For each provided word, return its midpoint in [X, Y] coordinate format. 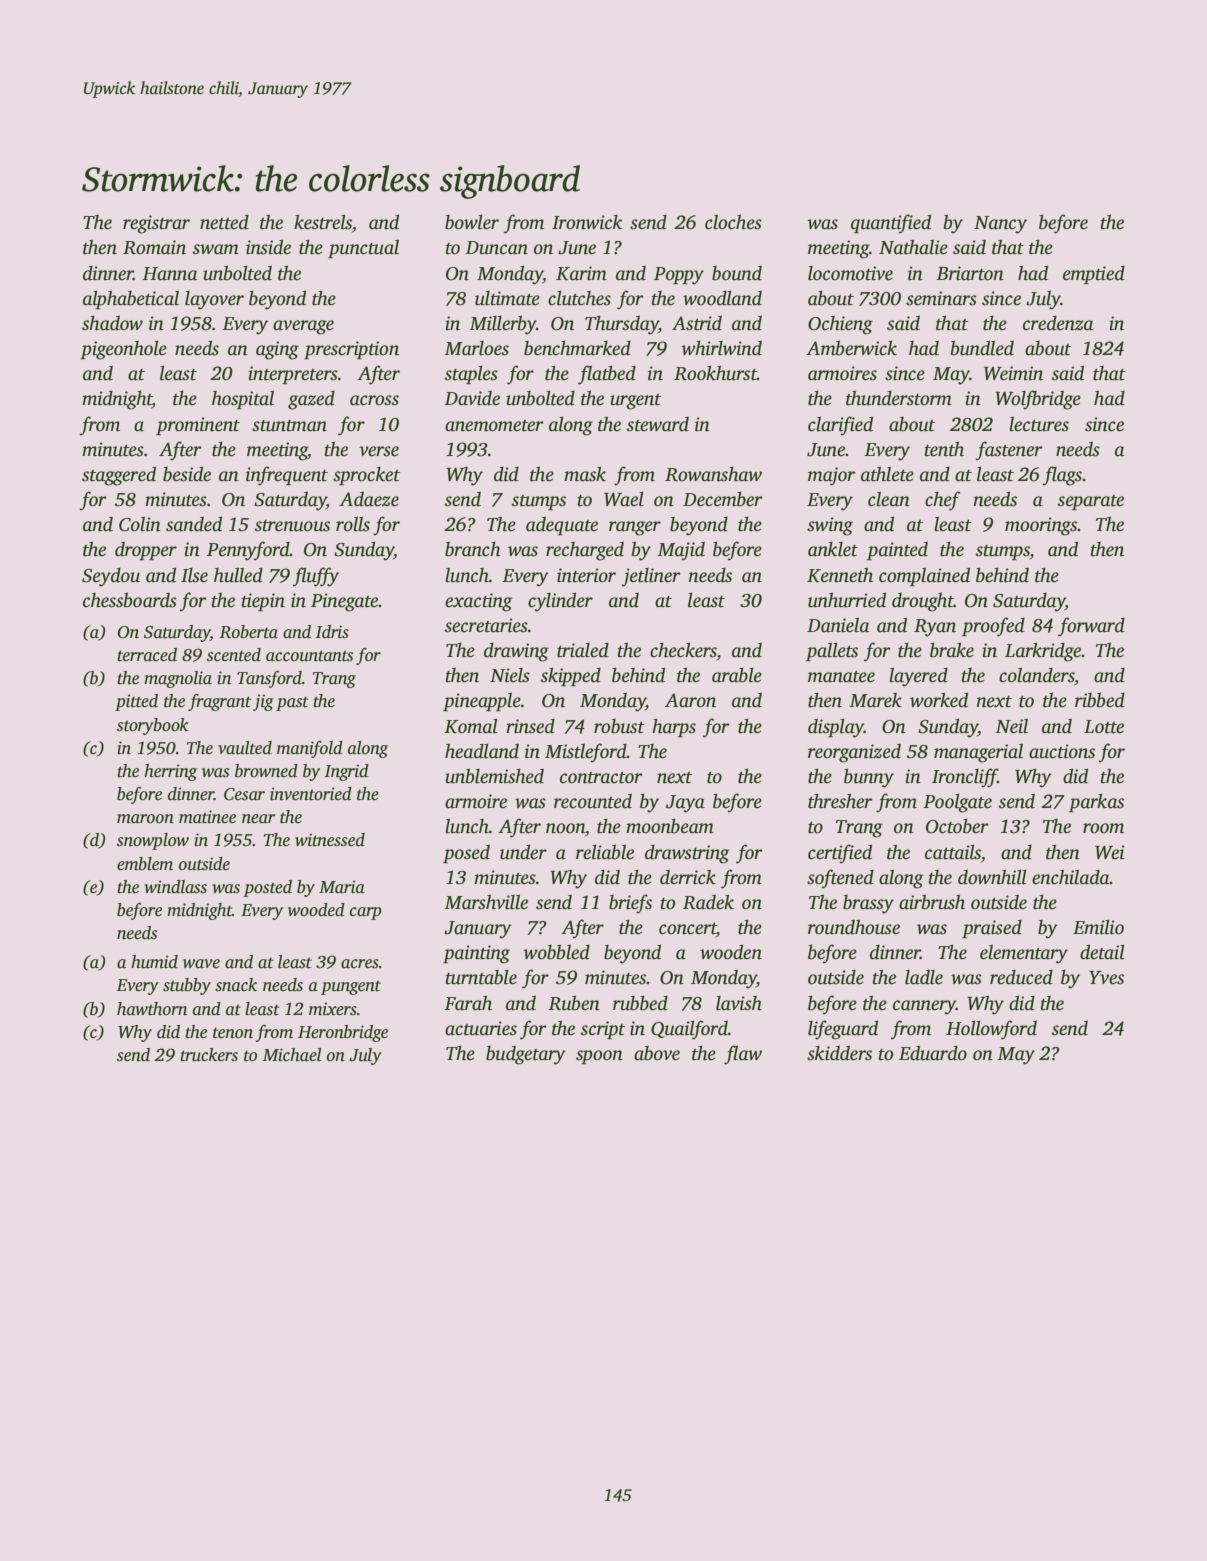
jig [263, 702]
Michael [292, 1055]
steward [658, 424]
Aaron [690, 700]
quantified [891, 224]
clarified [840, 426]
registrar [156, 224]
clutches [579, 298]
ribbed [1100, 700]
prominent [198, 426]
